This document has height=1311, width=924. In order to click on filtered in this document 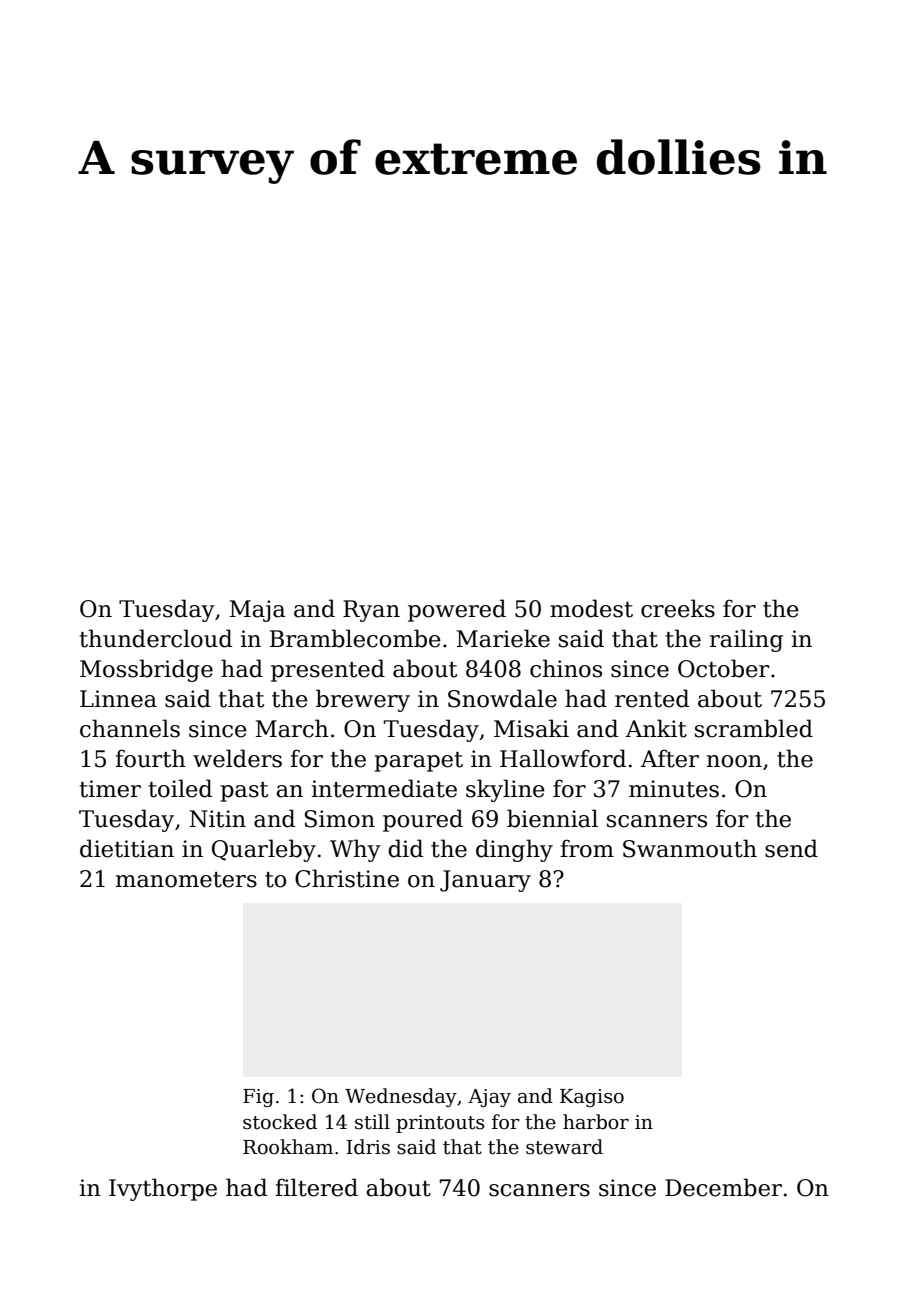, I will do `click(316, 1187)`.
